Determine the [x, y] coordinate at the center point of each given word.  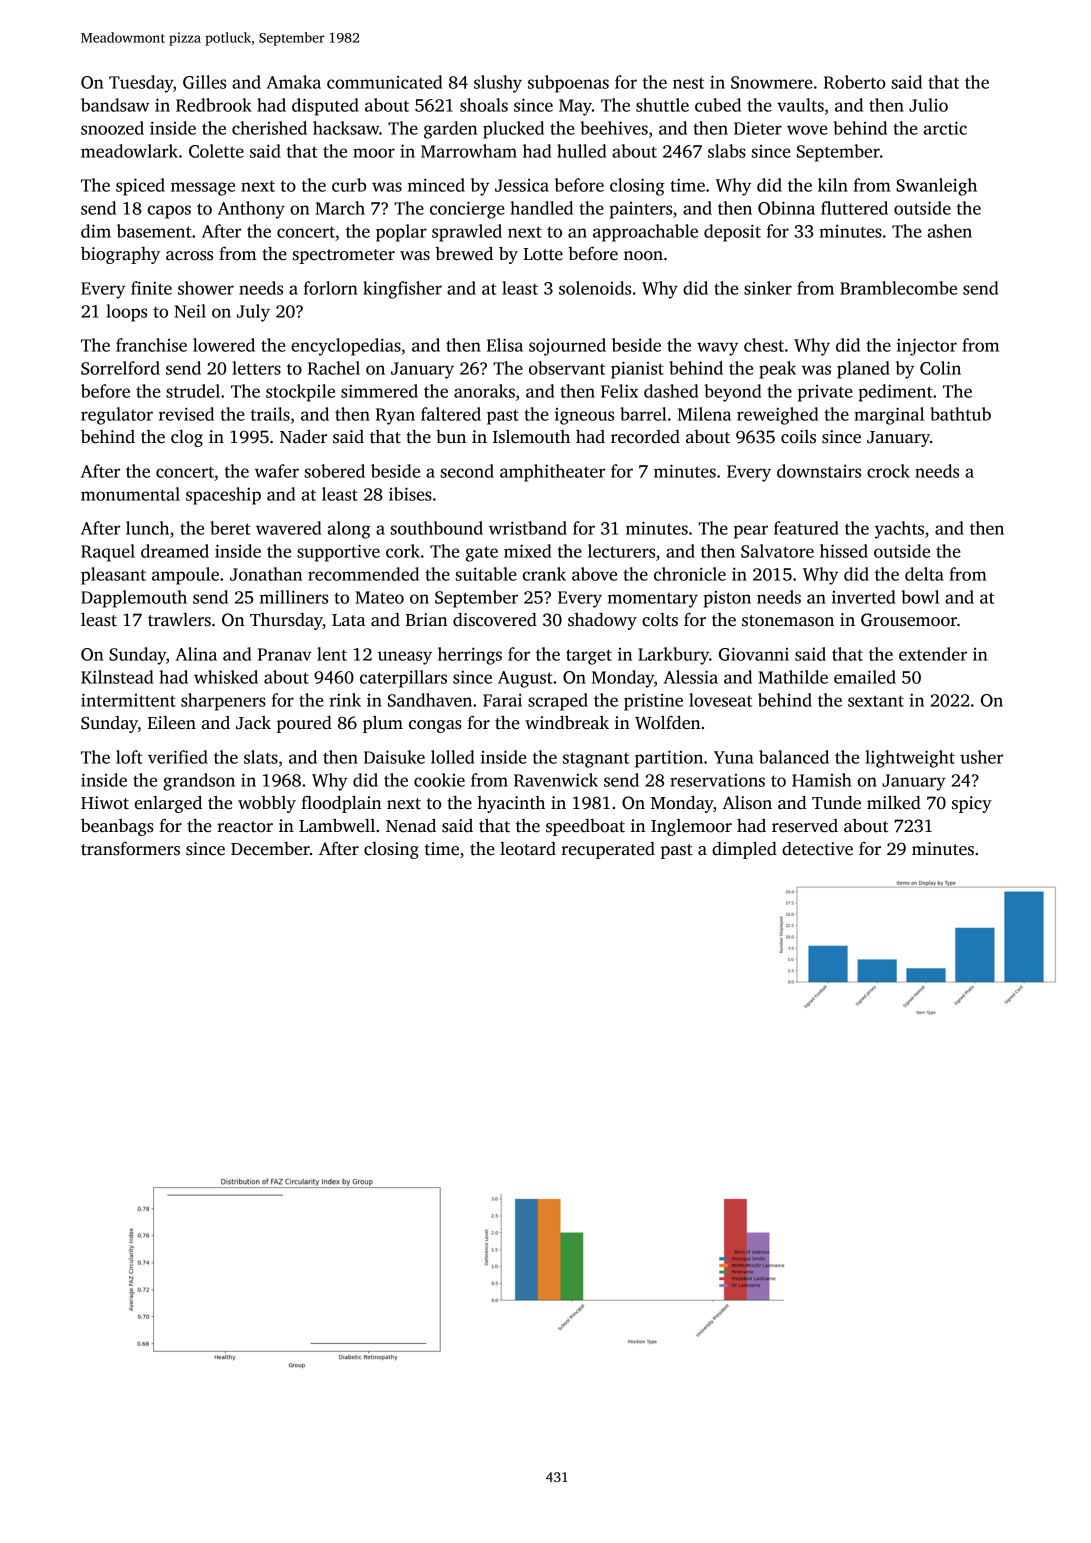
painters [641, 210]
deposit [732, 233]
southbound [437, 528]
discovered [495, 620]
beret [230, 528]
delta [924, 574]
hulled [581, 151]
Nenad [411, 826]
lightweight [910, 759]
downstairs [819, 471]
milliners [294, 597]
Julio [928, 105]
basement [154, 231]
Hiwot [105, 803]
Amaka [294, 82]
